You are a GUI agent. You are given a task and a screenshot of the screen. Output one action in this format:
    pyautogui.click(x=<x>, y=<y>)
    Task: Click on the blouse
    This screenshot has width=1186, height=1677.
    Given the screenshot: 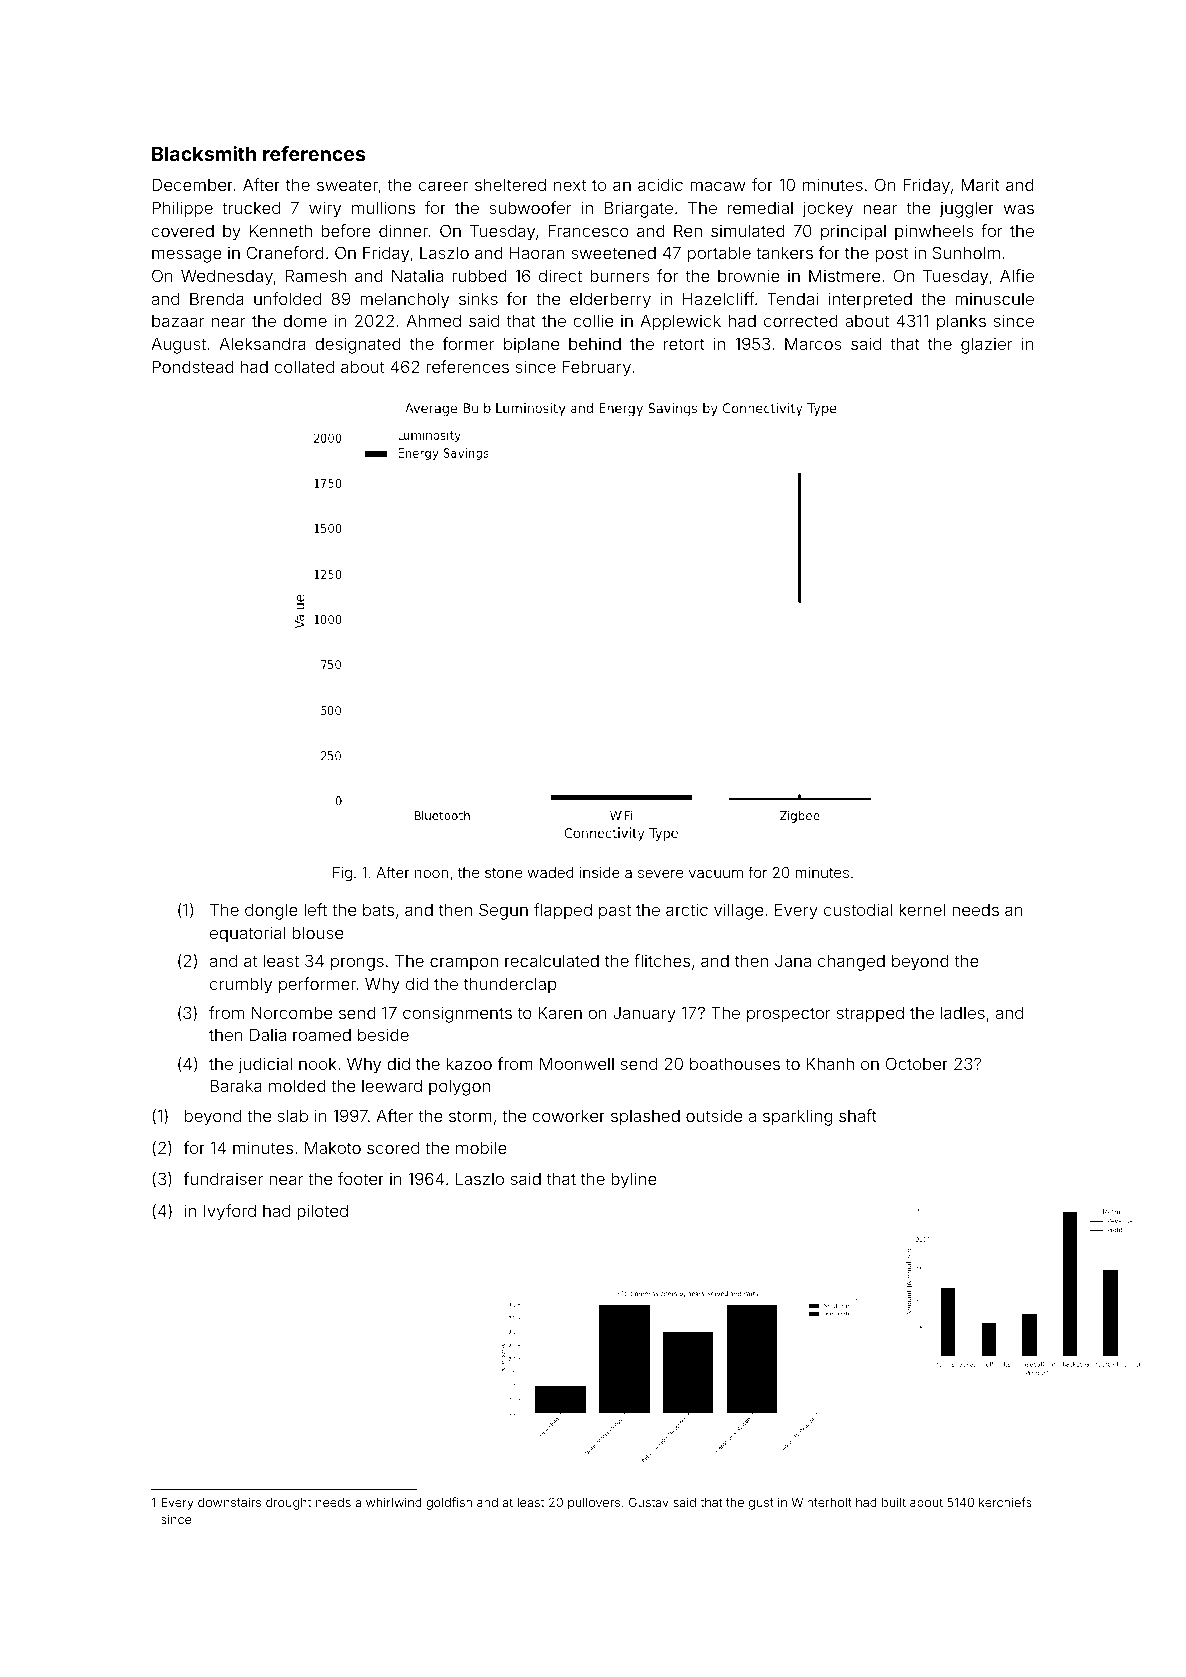 What is the action you would take?
    pyautogui.click(x=317, y=932)
